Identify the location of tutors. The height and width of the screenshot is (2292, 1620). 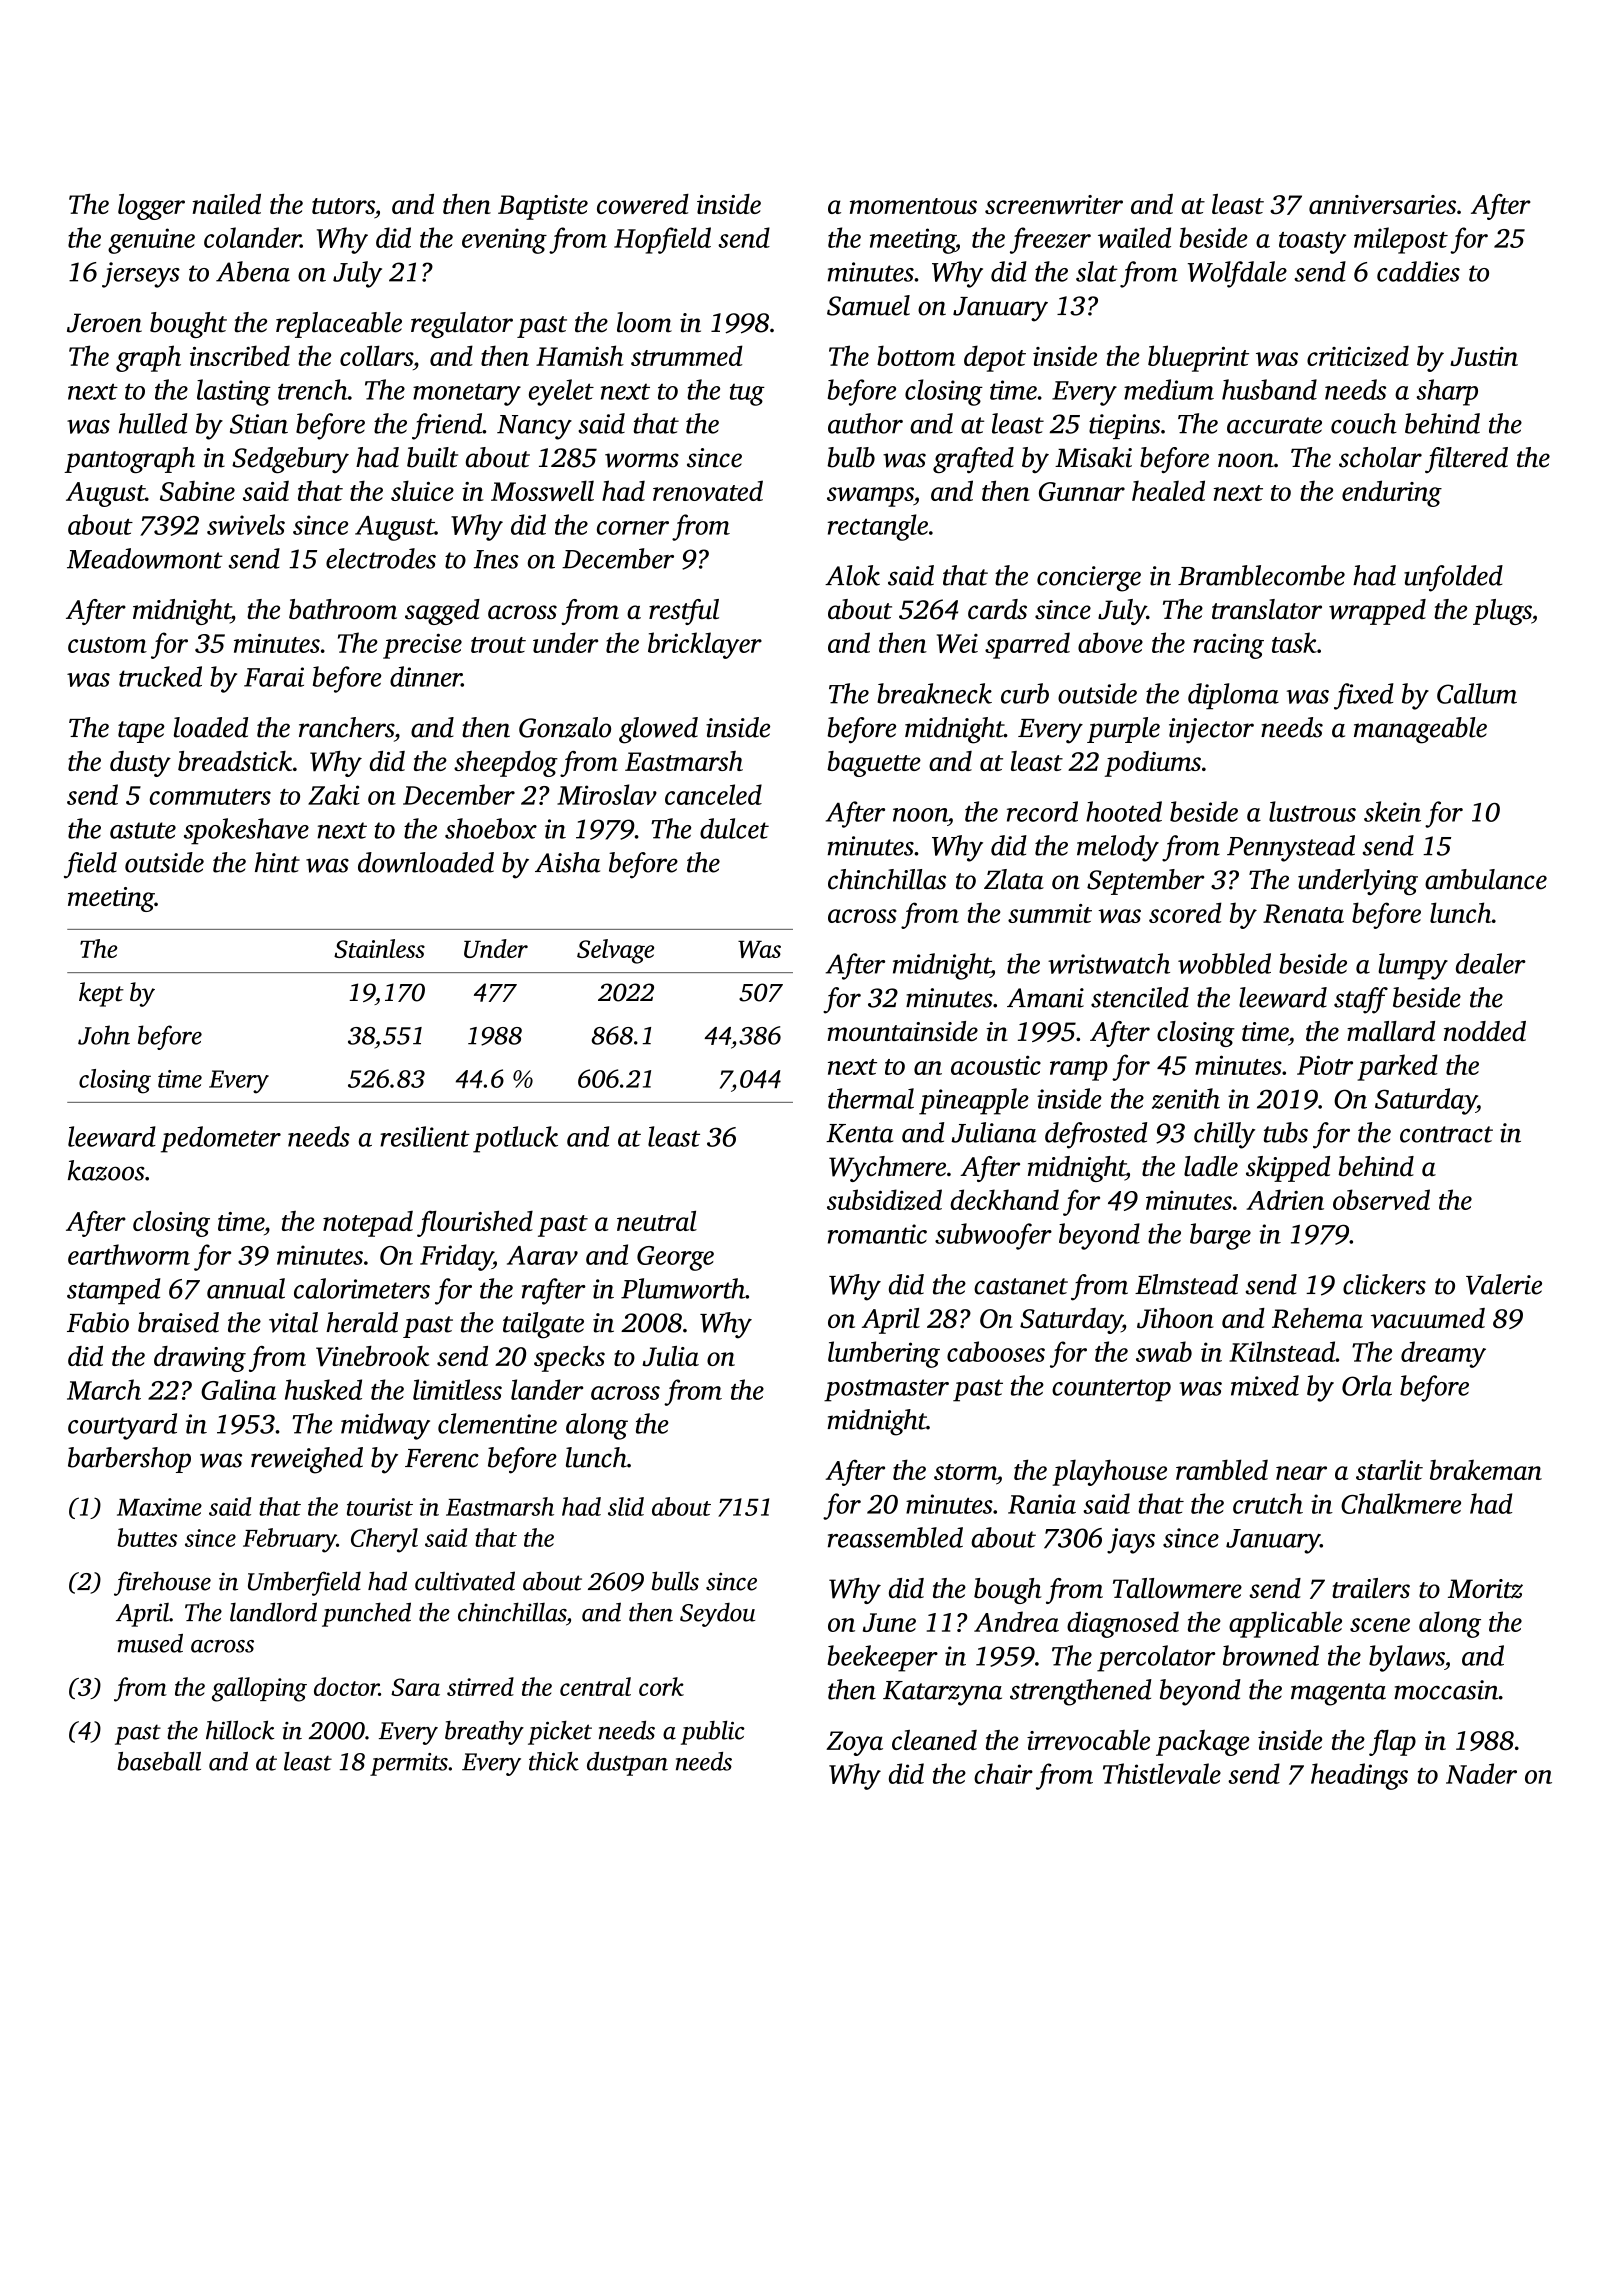
(343, 206).
